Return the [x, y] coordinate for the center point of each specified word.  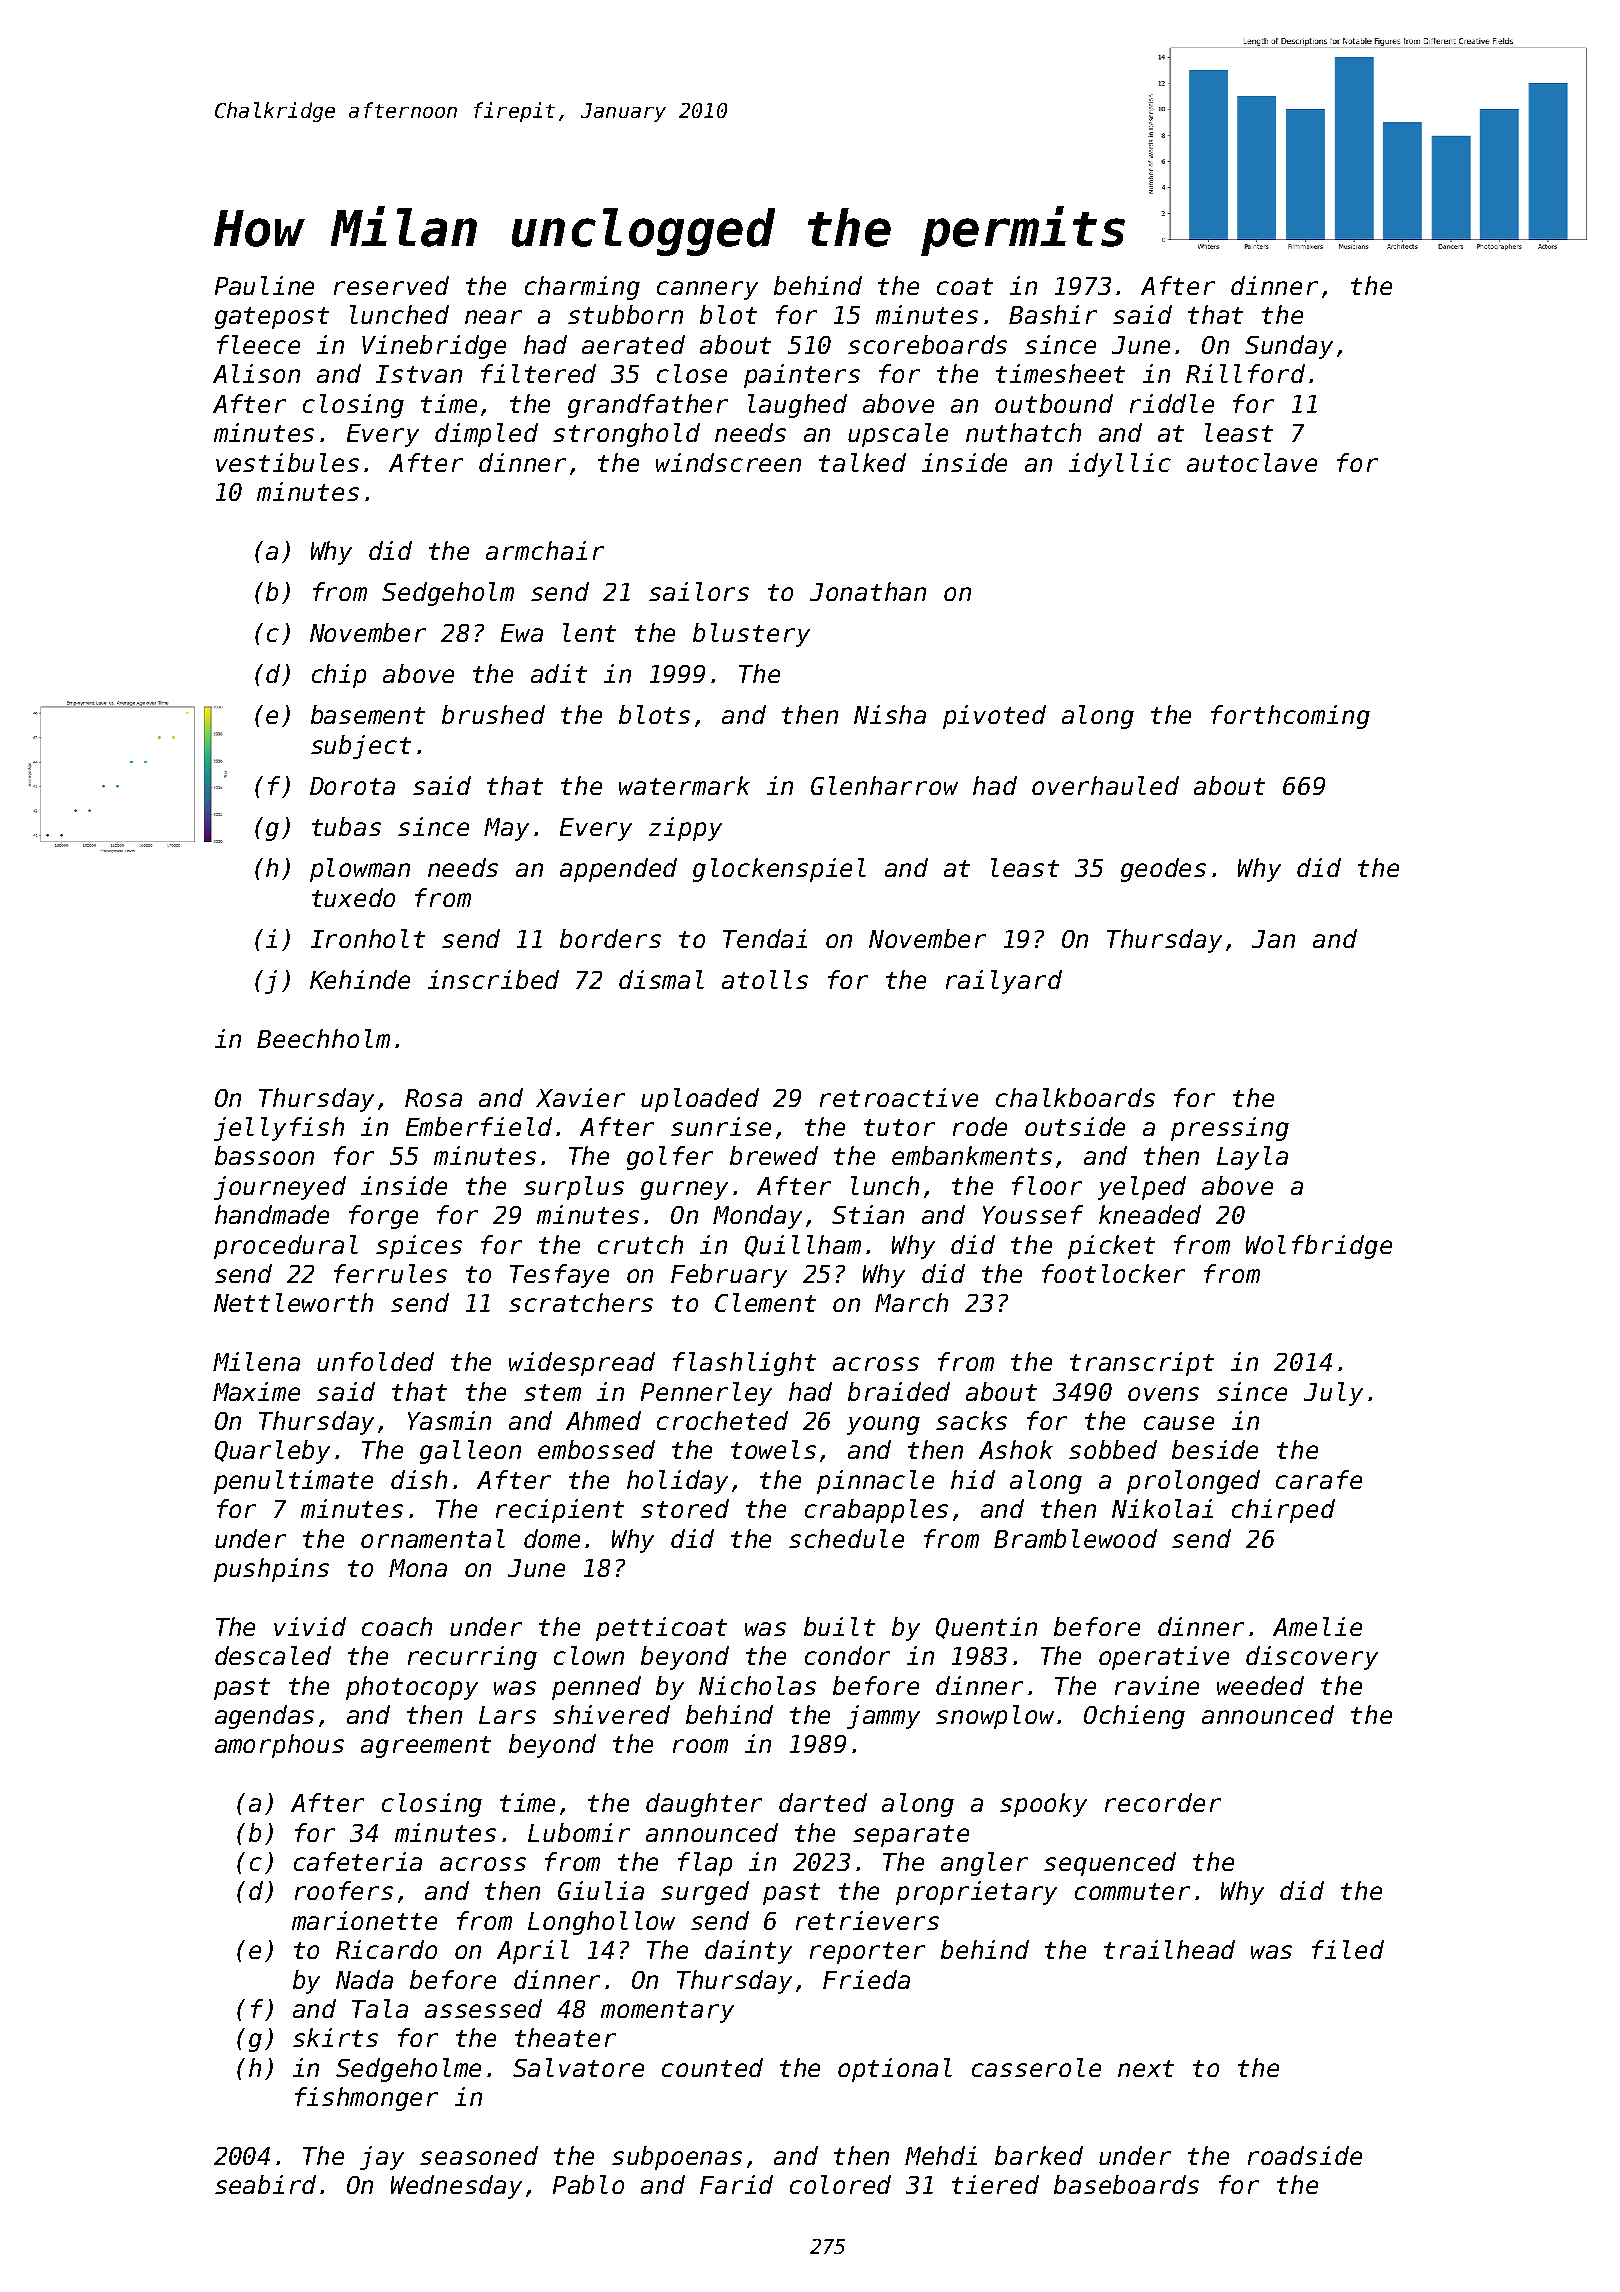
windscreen [728, 462]
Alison [256, 373]
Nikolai [1162, 1508]
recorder [1163, 1802]
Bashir [1053, 314]
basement [368, 714]
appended [618, 870]
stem [552, 1392]
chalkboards [1075, 1097]
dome [552, 1538]
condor [847, 1655]
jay [382, 2158]
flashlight [744, 1364]
